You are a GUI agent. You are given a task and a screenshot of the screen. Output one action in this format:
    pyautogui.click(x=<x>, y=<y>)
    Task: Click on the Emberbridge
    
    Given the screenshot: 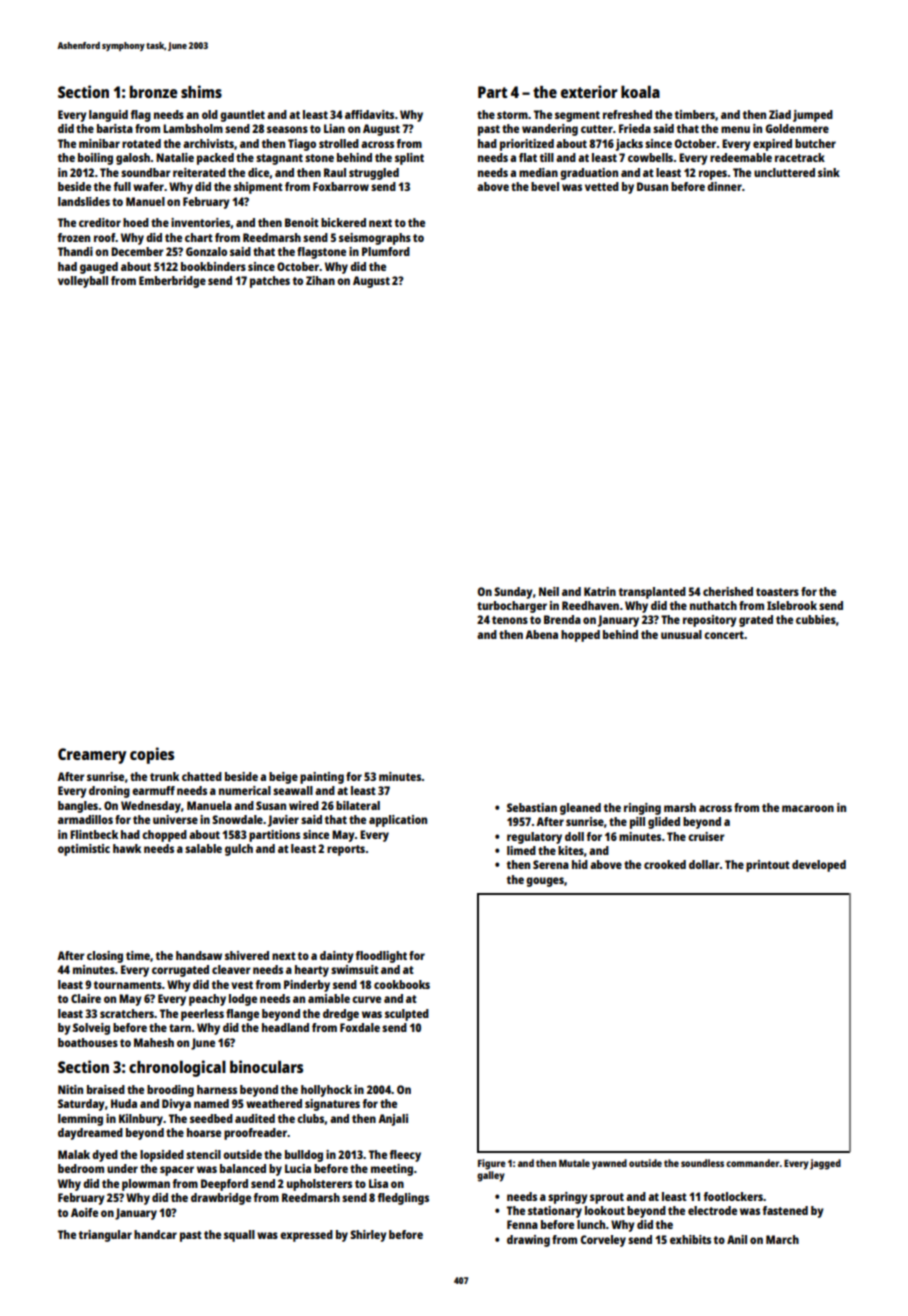 What is the action you would take?
    pyautogui.click(x=172, y=282)
